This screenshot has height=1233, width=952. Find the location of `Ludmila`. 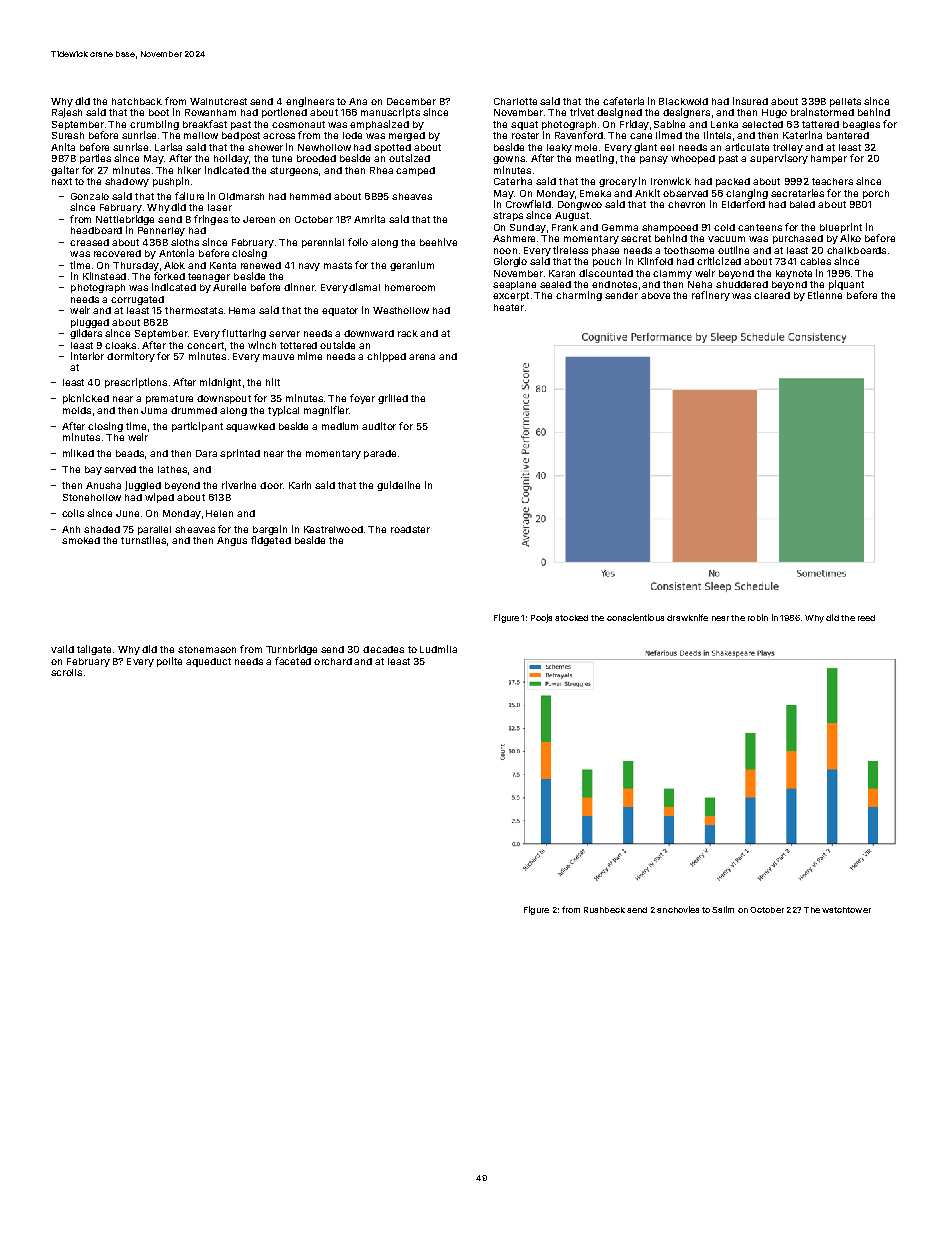

Ludmila is located at coordinates (438, 649).
